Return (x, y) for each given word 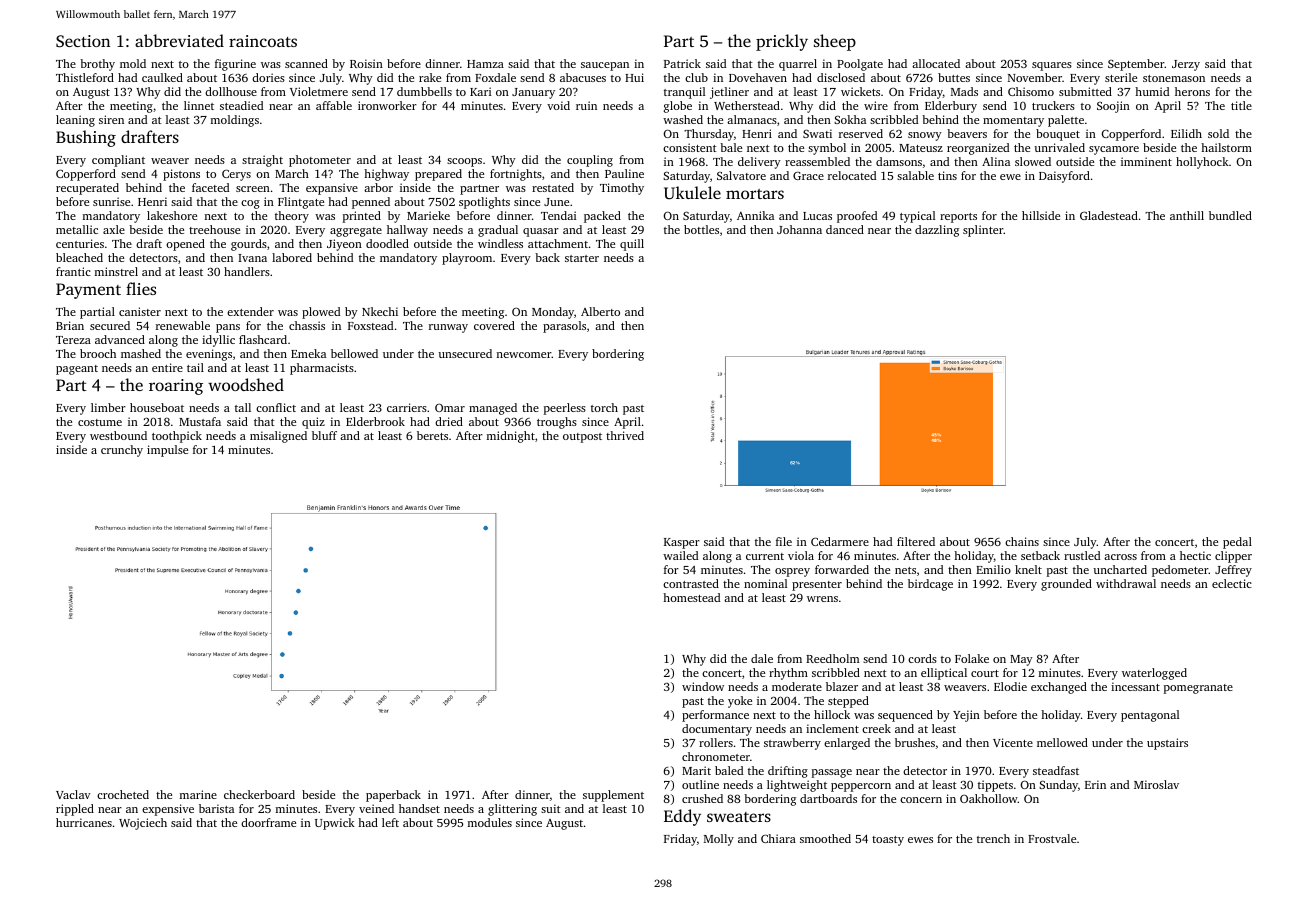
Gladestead (1109, 215)
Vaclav (73, 794)
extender (250, 311)
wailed (680, 555)
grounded (1066, 585)
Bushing (86, 138)
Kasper (682, 543)
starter (582, 258)
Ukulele (692, 192)
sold (1218, 133)
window (703, 686)
